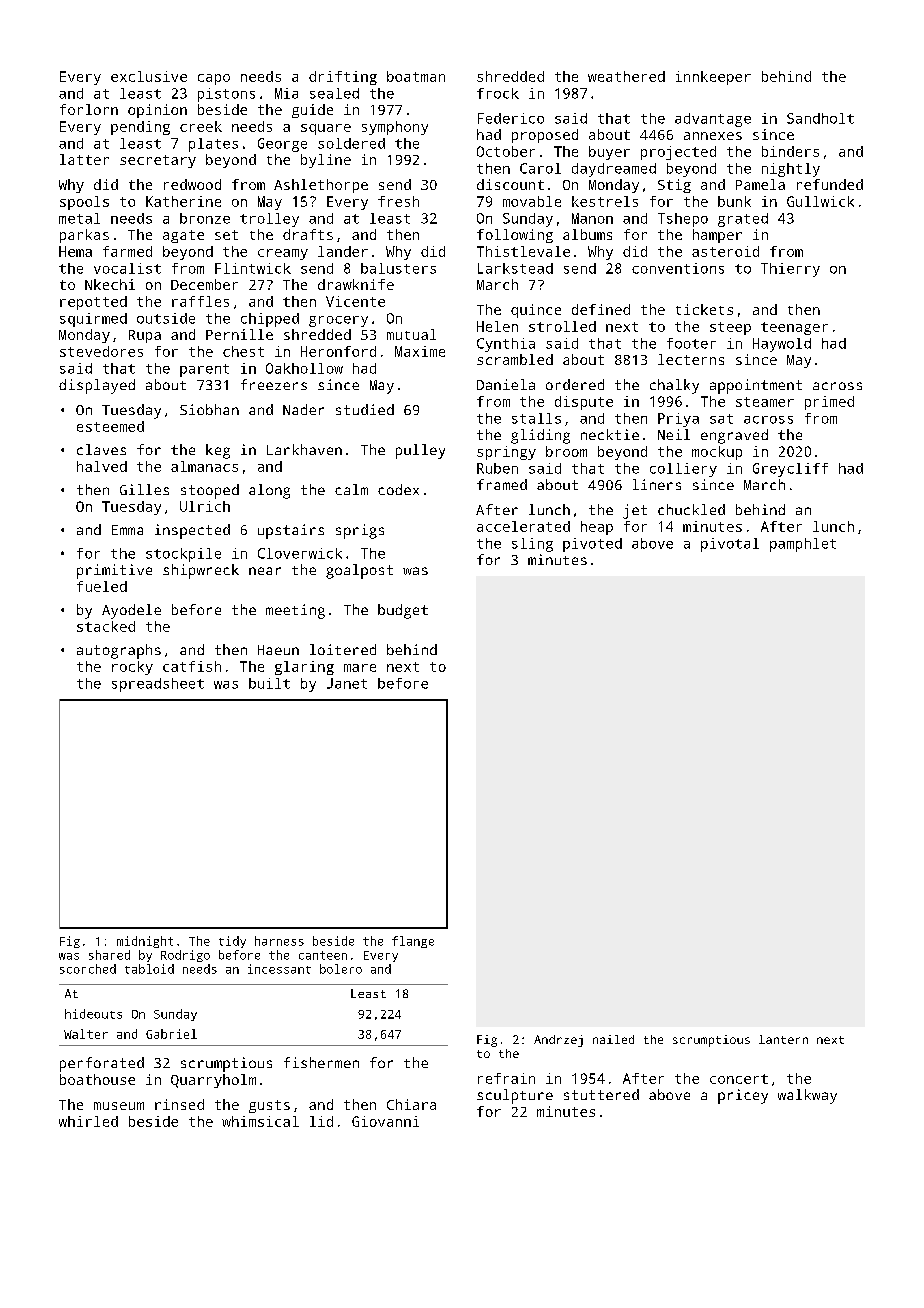  Describe the element at coordinates (743, 1096) in the image. I see `pricey` at that location.
